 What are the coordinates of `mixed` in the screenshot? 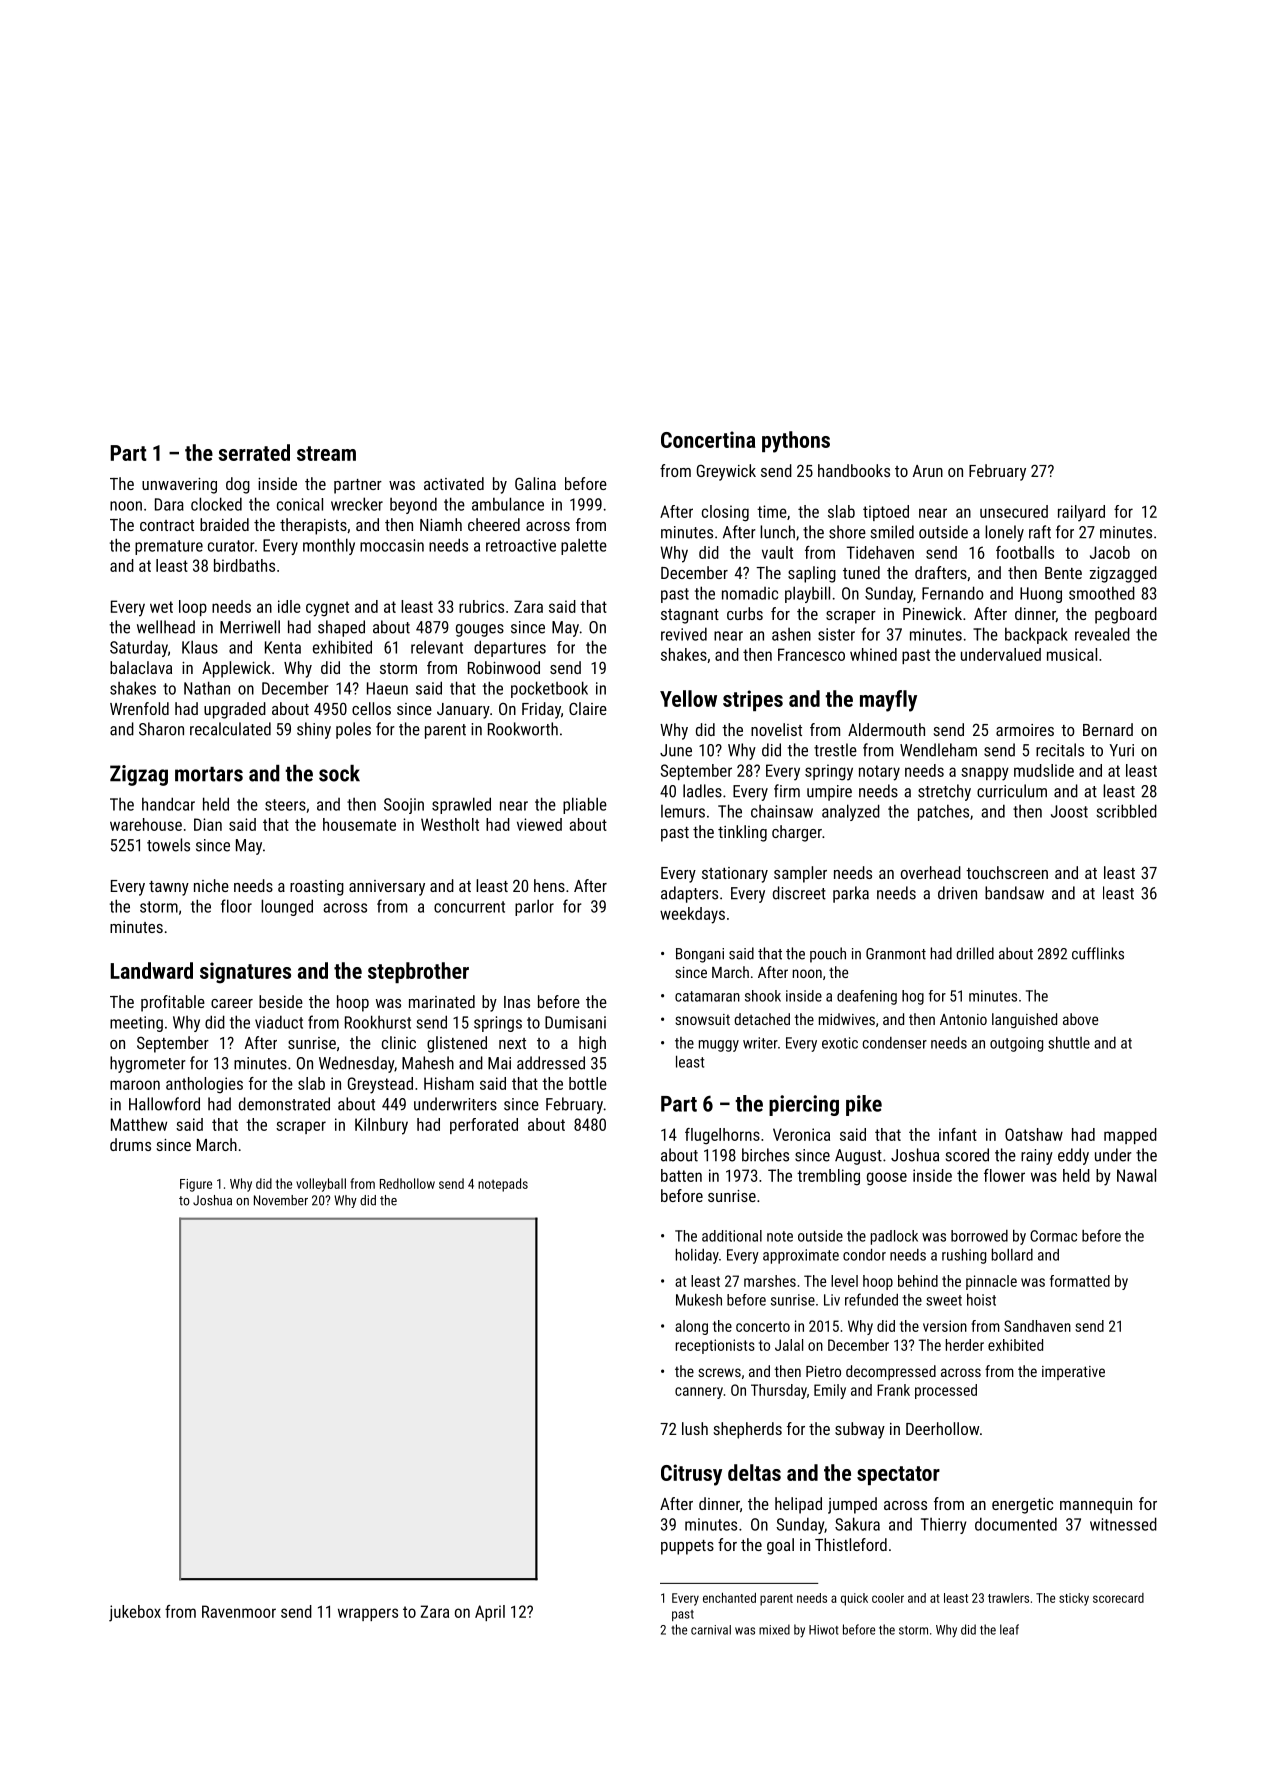 It's located at (774, 1629).
